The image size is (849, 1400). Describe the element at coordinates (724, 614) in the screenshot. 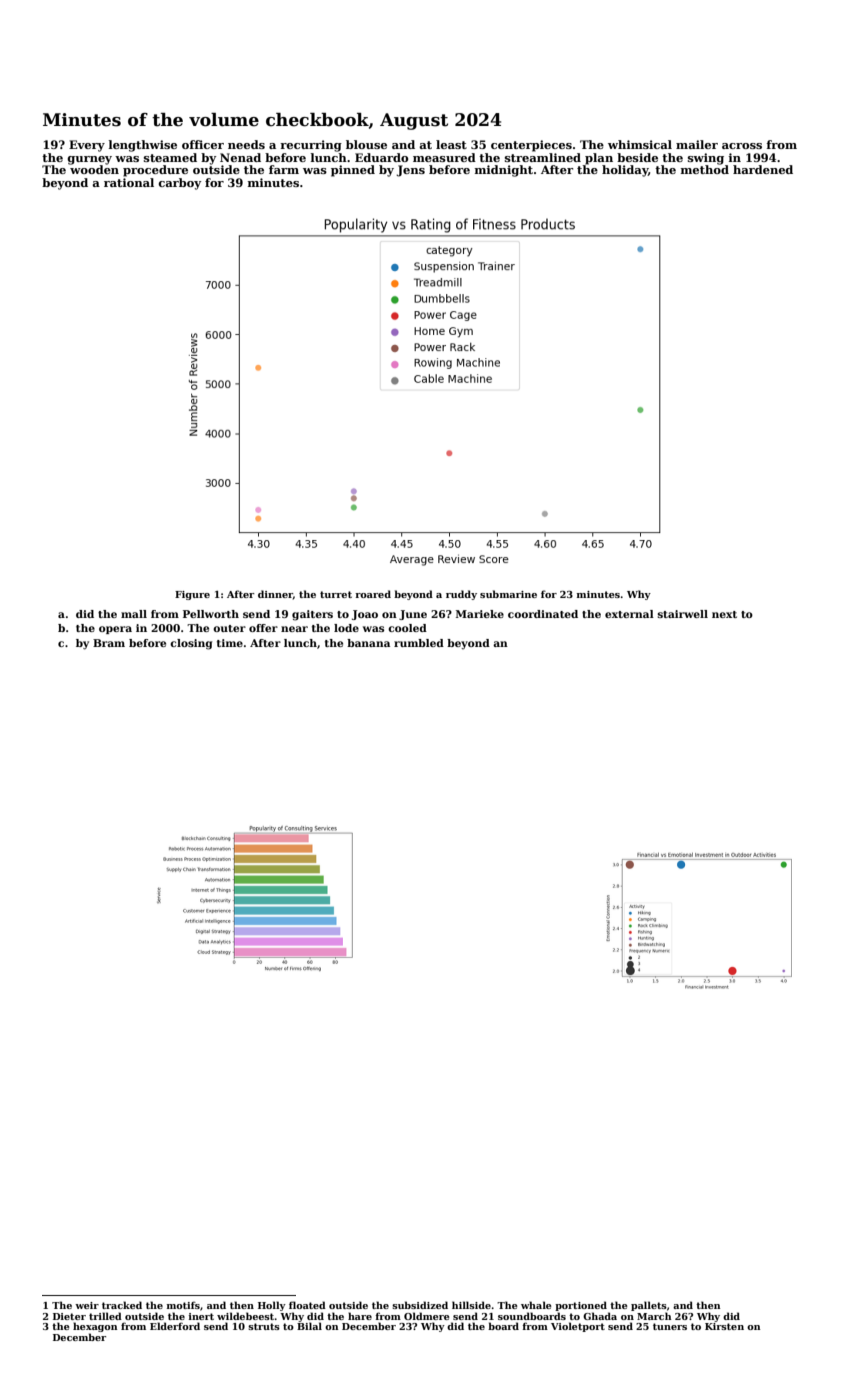

I see `next` at that location.
